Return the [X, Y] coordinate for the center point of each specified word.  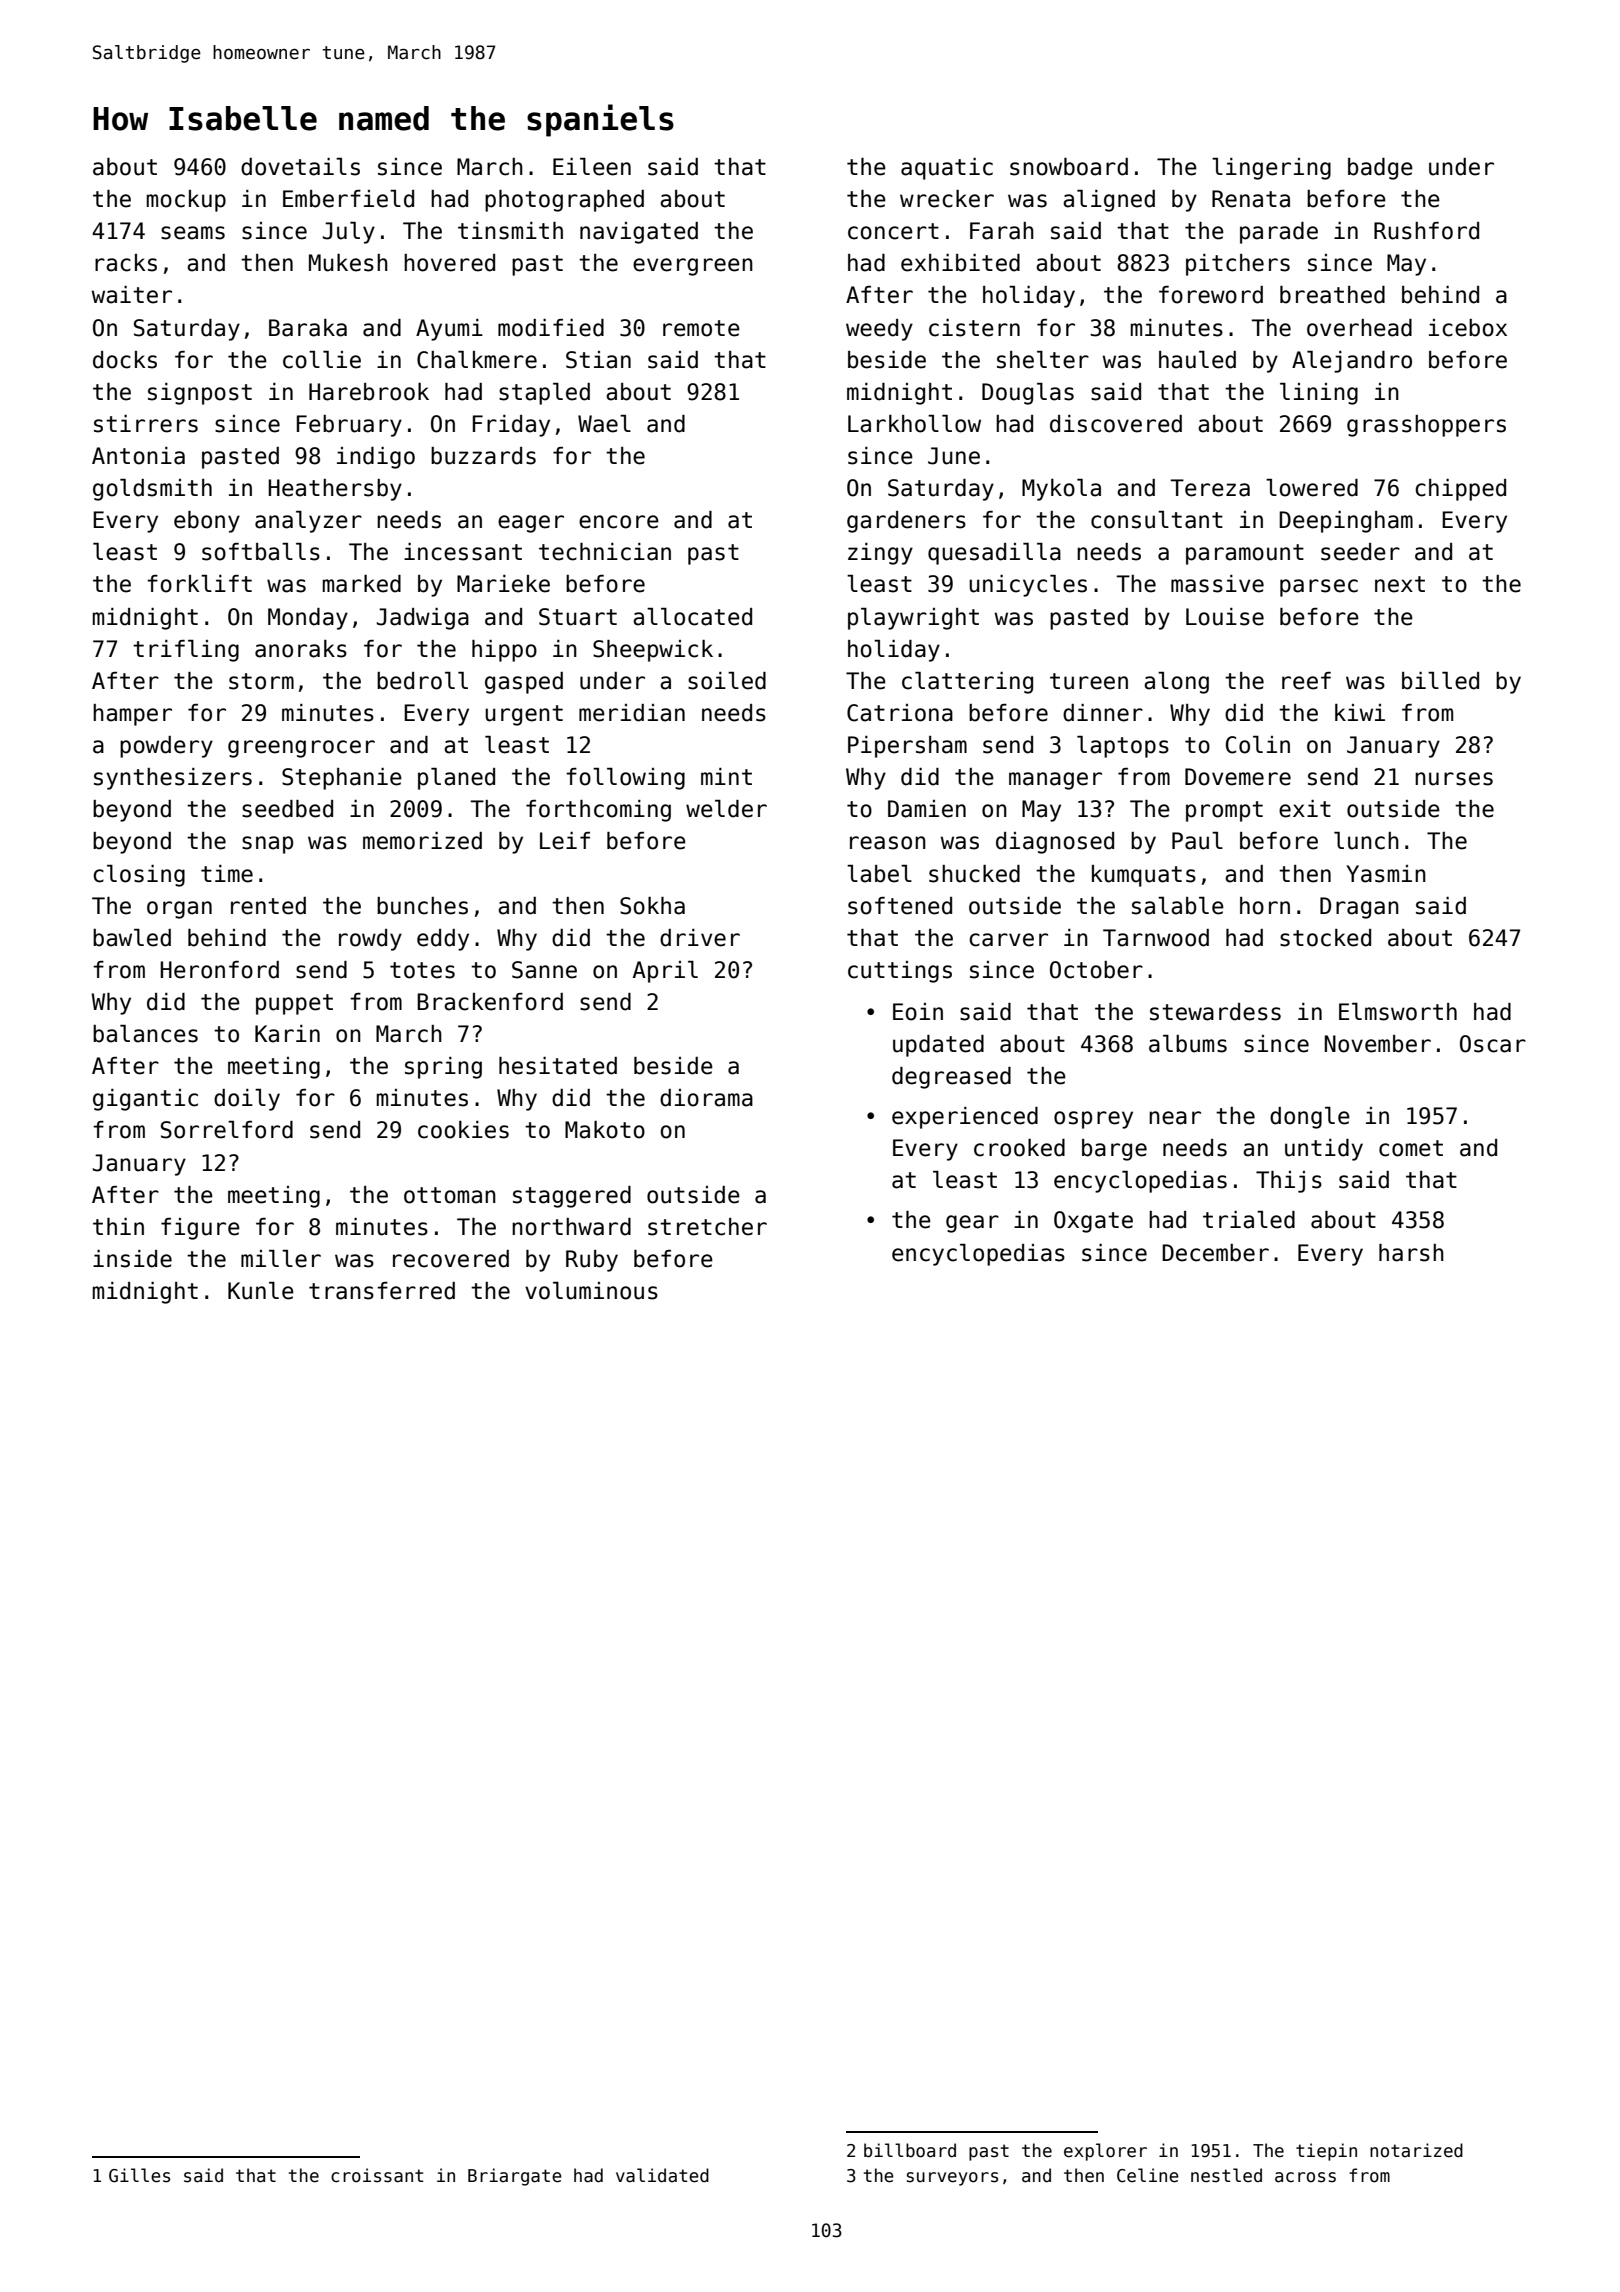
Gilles [139, 2175]
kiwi [1360, 712]
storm [261, 681]
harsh [1411, 1253]
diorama [706, 1098]
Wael [604, 424]
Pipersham [907, 747]
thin [118, 1226]
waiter [131, 295]
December [1215, 1253]
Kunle [261, 1291]
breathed [1332, 295]
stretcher [707, 1227]
